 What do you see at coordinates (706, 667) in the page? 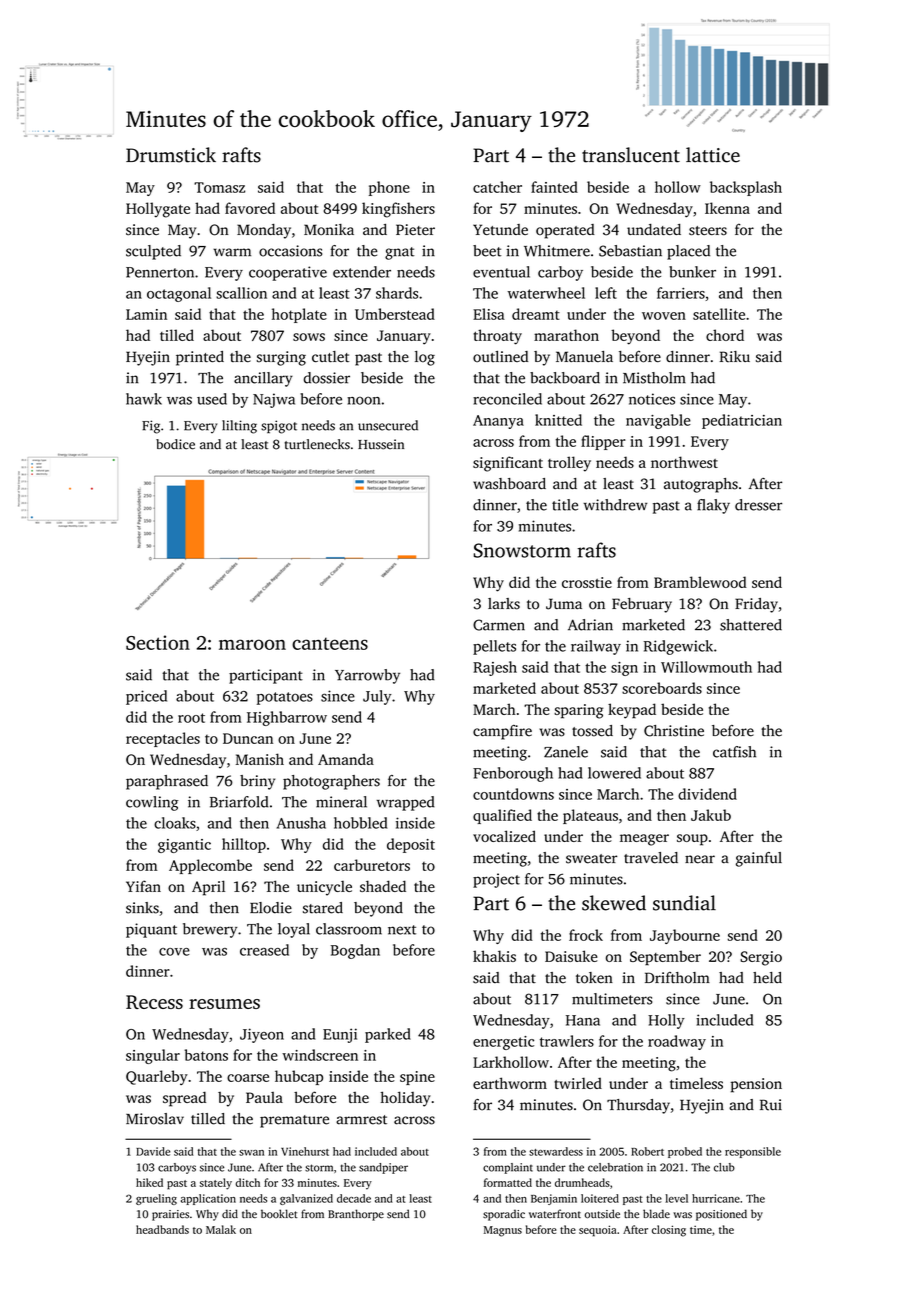
I see `Willowmouth` at bounding box center [706, 667].
